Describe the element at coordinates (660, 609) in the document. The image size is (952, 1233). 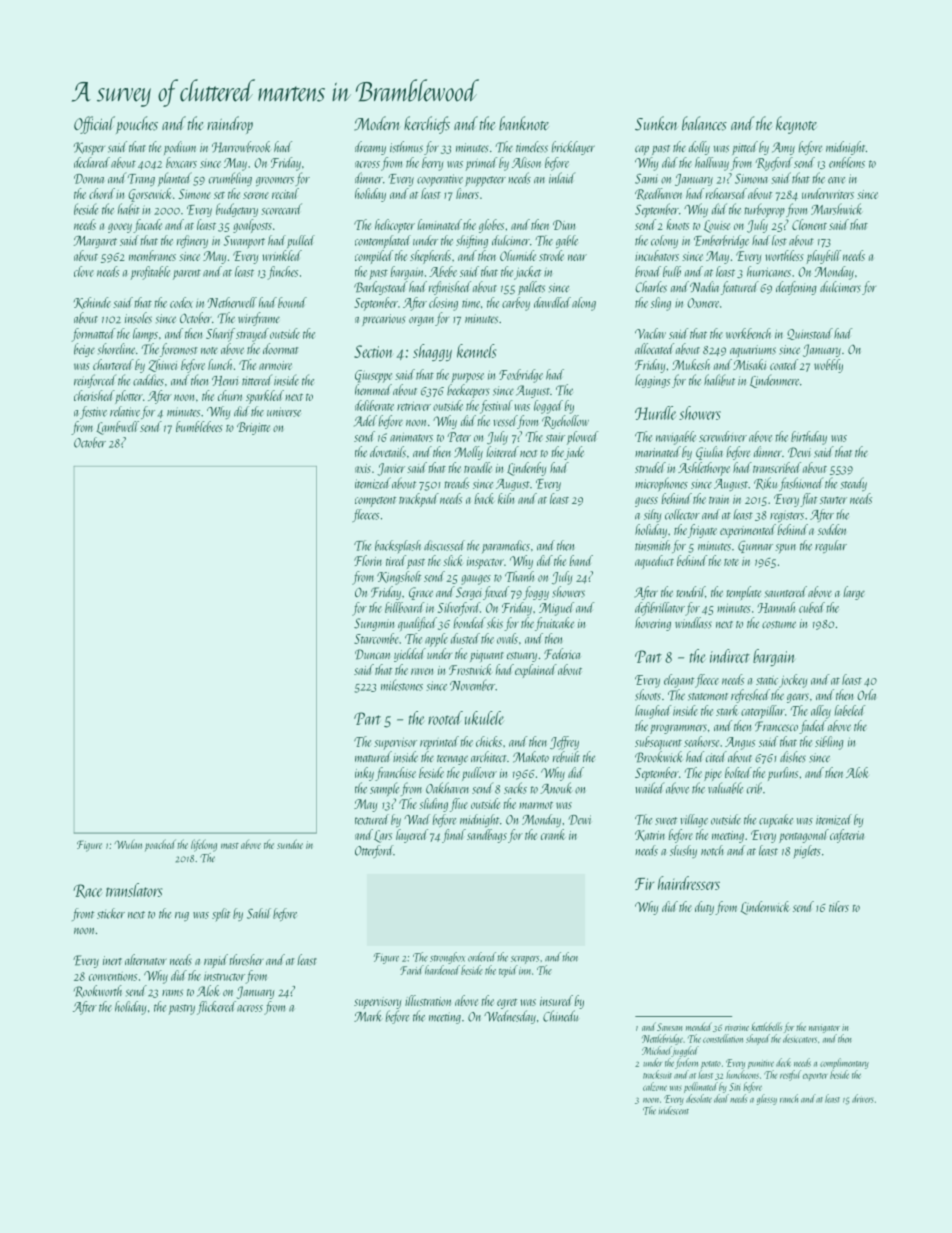
I see `defibrillator` at that location.
